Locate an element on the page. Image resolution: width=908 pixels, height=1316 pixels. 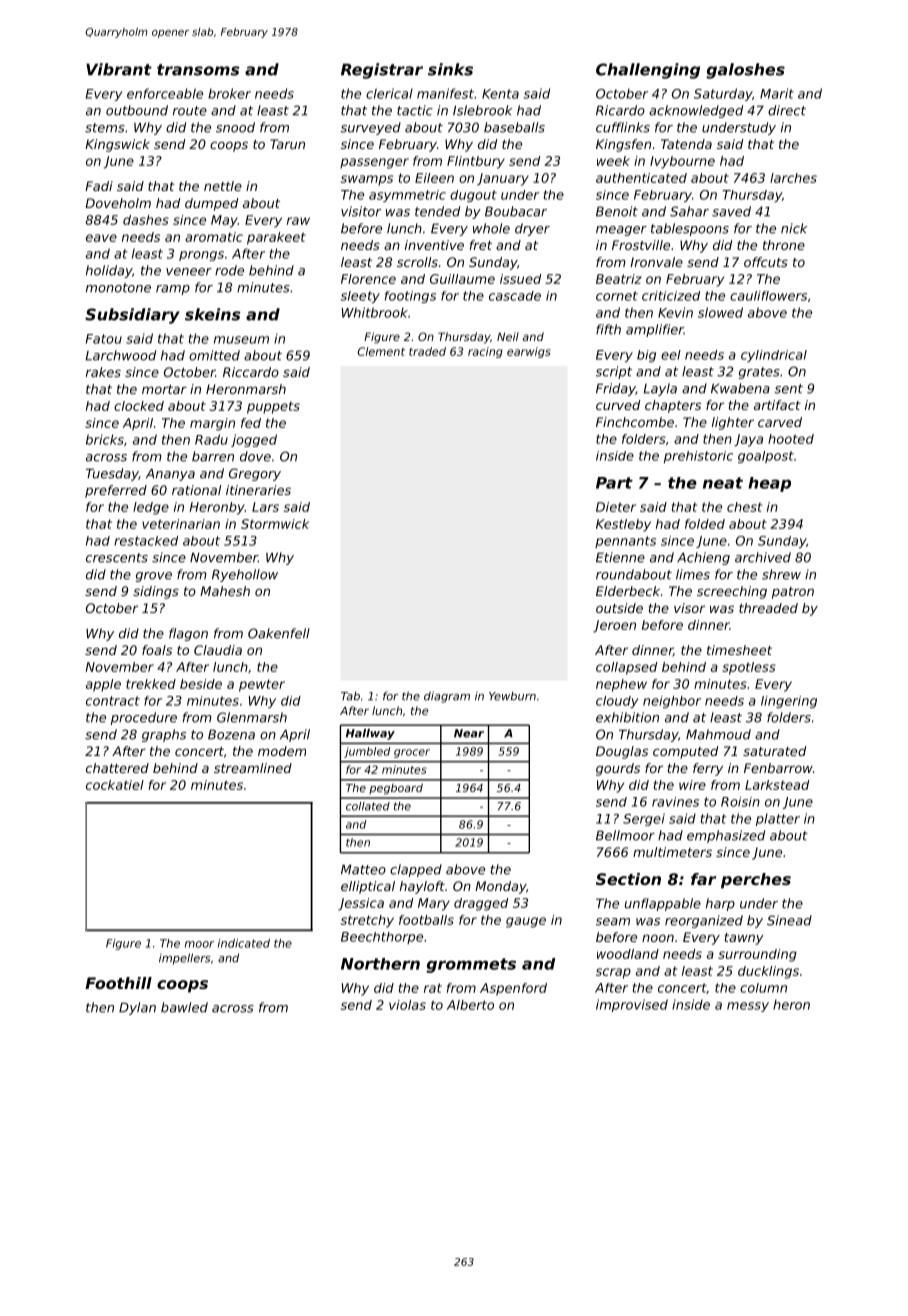
Vibrant is located at coordinates (119, 69).
